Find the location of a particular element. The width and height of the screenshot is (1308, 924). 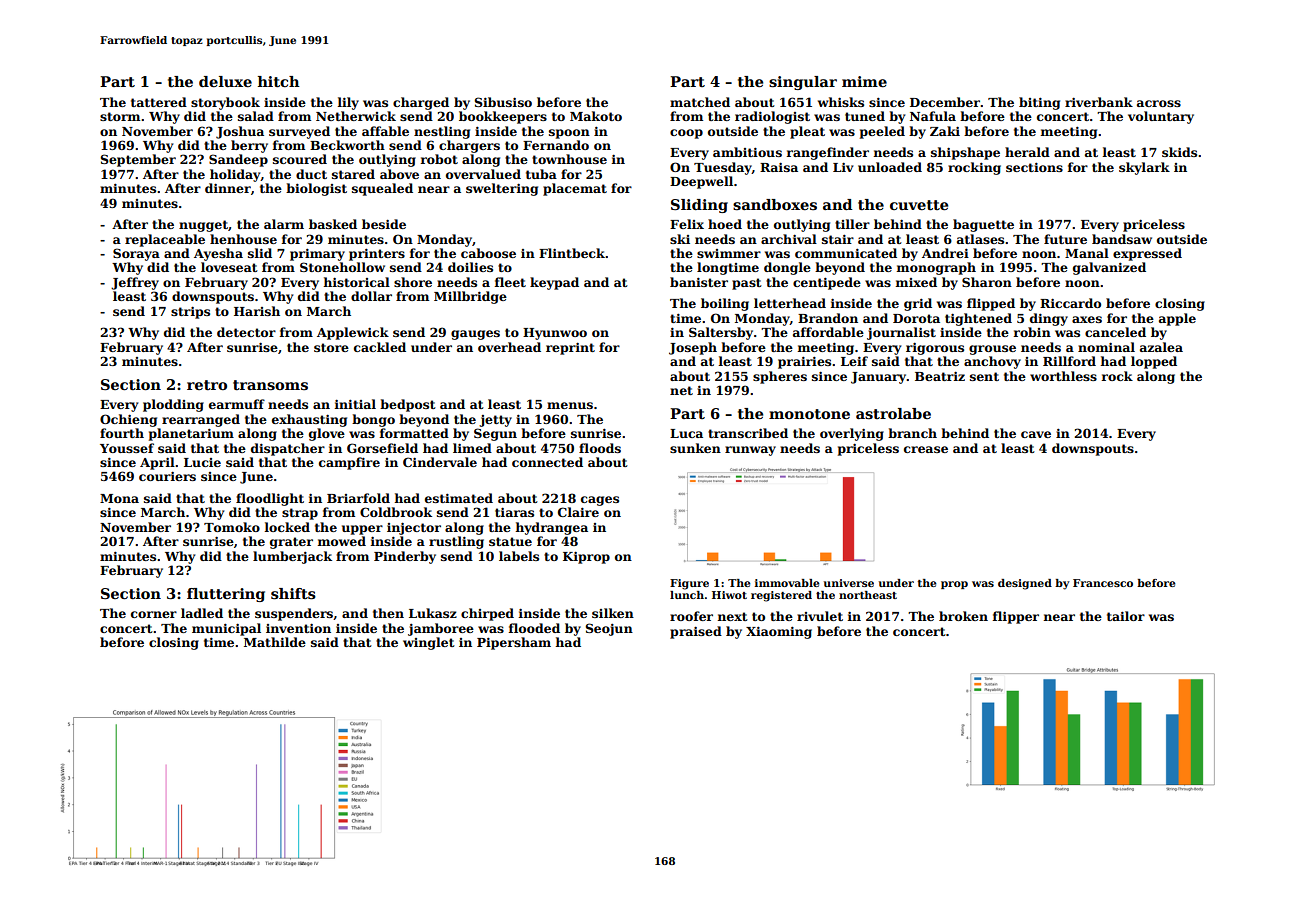

Pipersham is located at coordinates (514, 643).
